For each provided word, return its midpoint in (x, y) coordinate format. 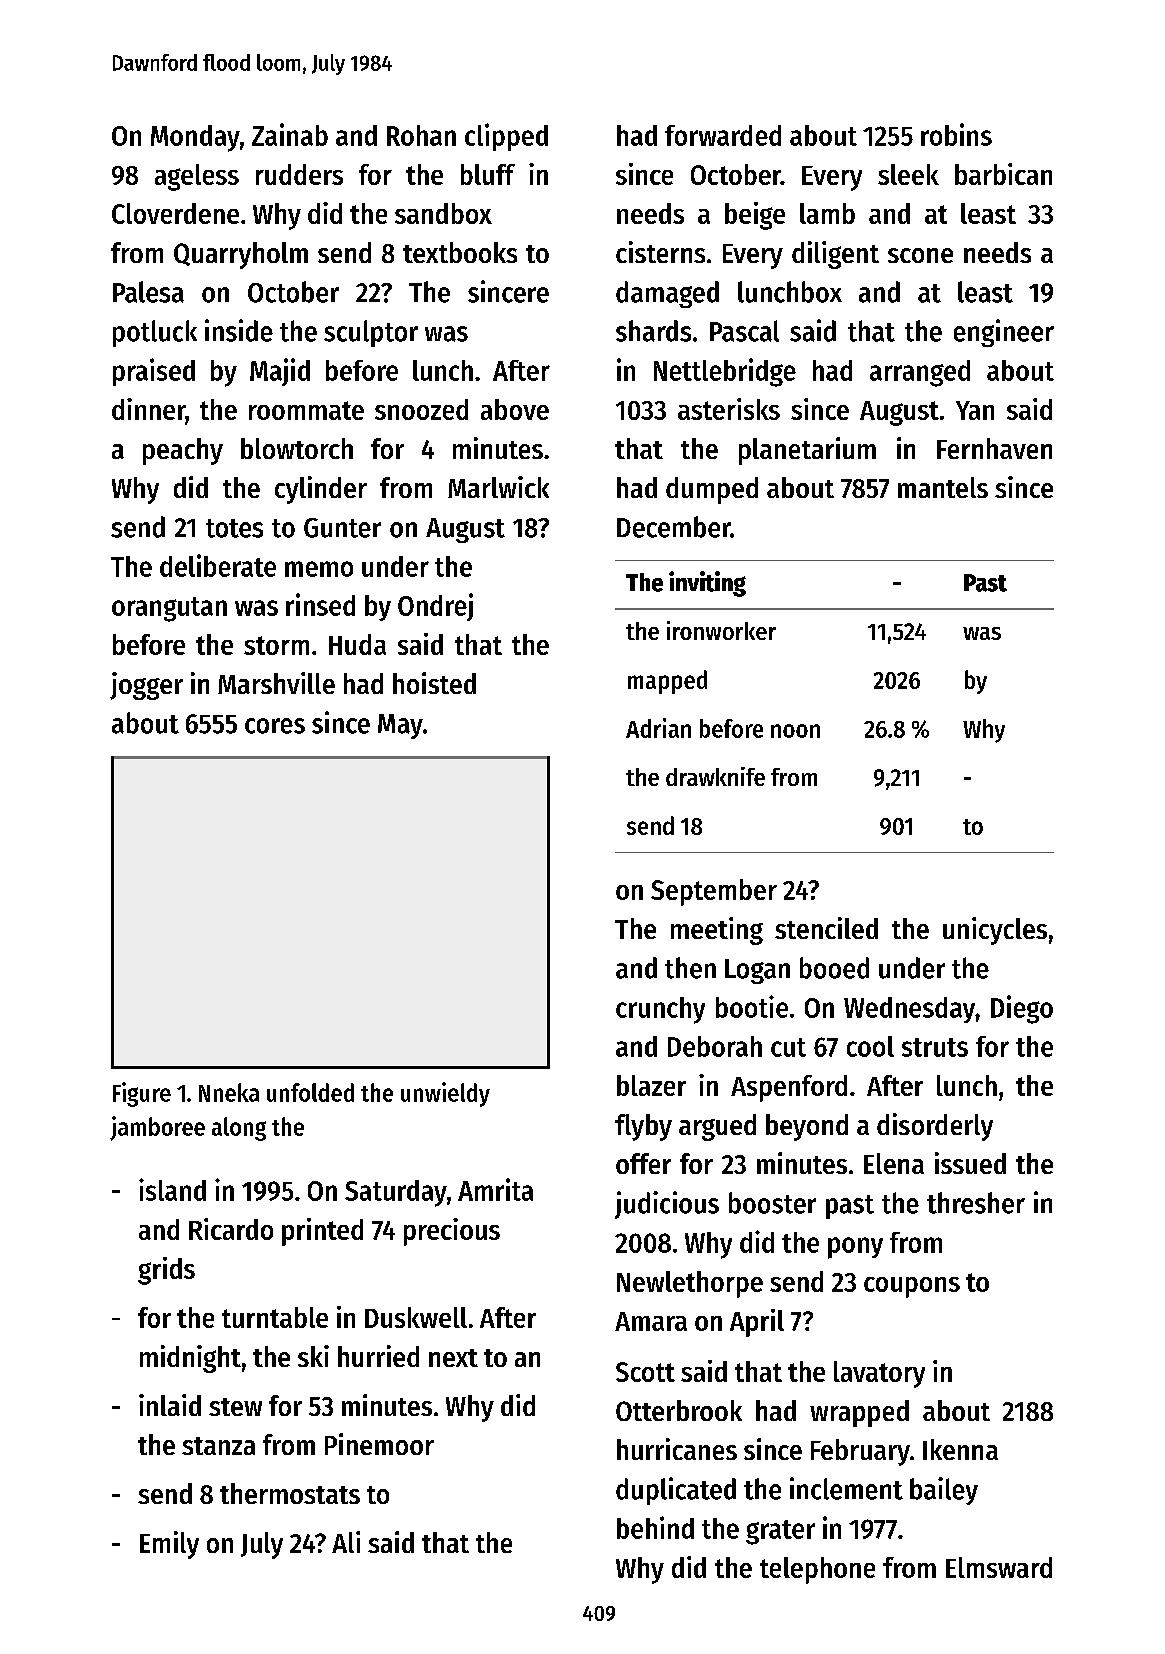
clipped (506, 137)
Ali (346, 1542)
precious (452, 1232)
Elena (894, 1163)
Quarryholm (241, 255)
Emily (169, 1545)
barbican (1003, 174)
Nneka (229, 1092)
